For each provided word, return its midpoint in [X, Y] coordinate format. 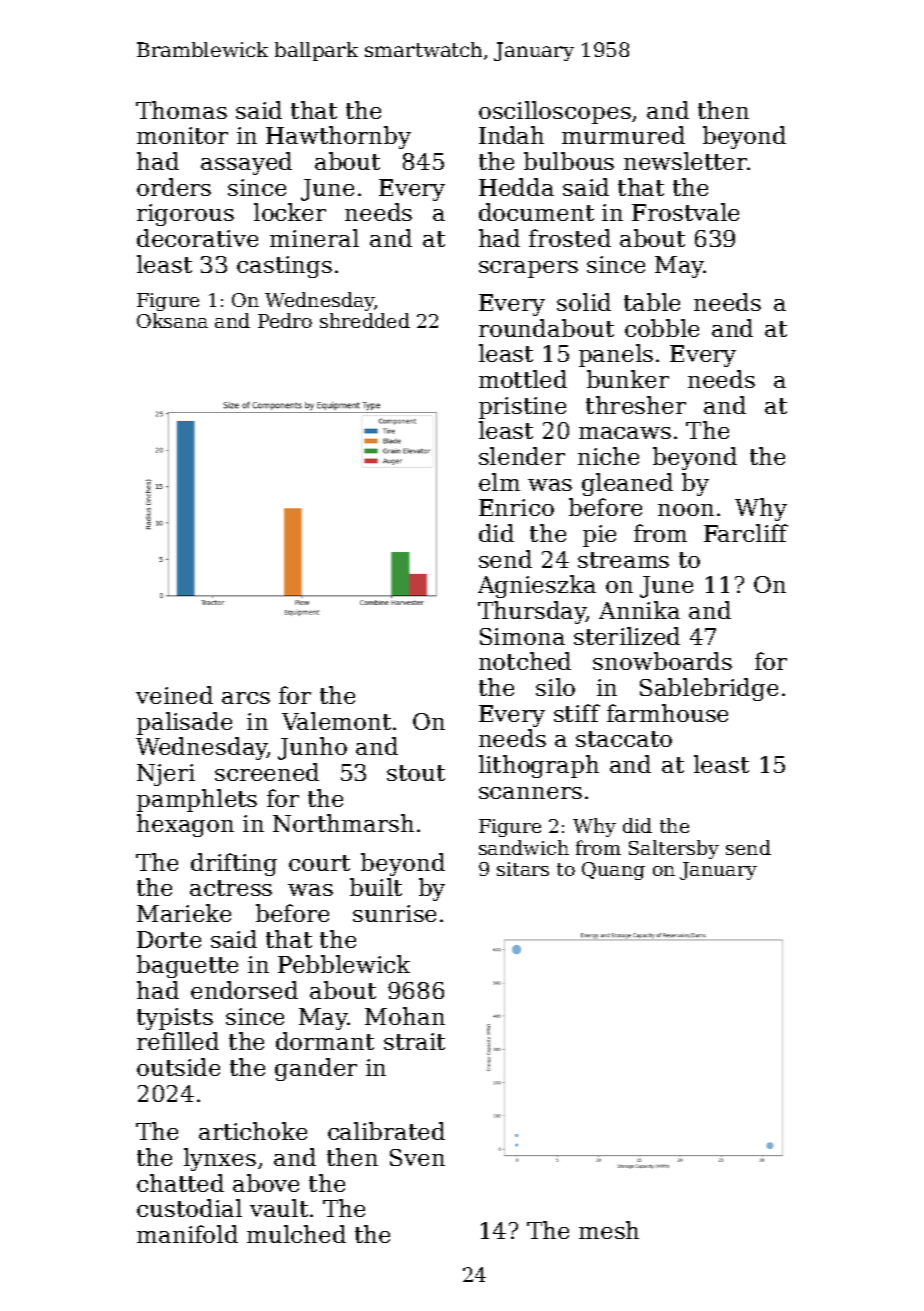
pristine [522, 408]
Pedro [285, 320]
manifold [187, 1234]
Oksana [172, 320]
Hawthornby [338, 137]
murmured [623, 135]
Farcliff [746, 533]
